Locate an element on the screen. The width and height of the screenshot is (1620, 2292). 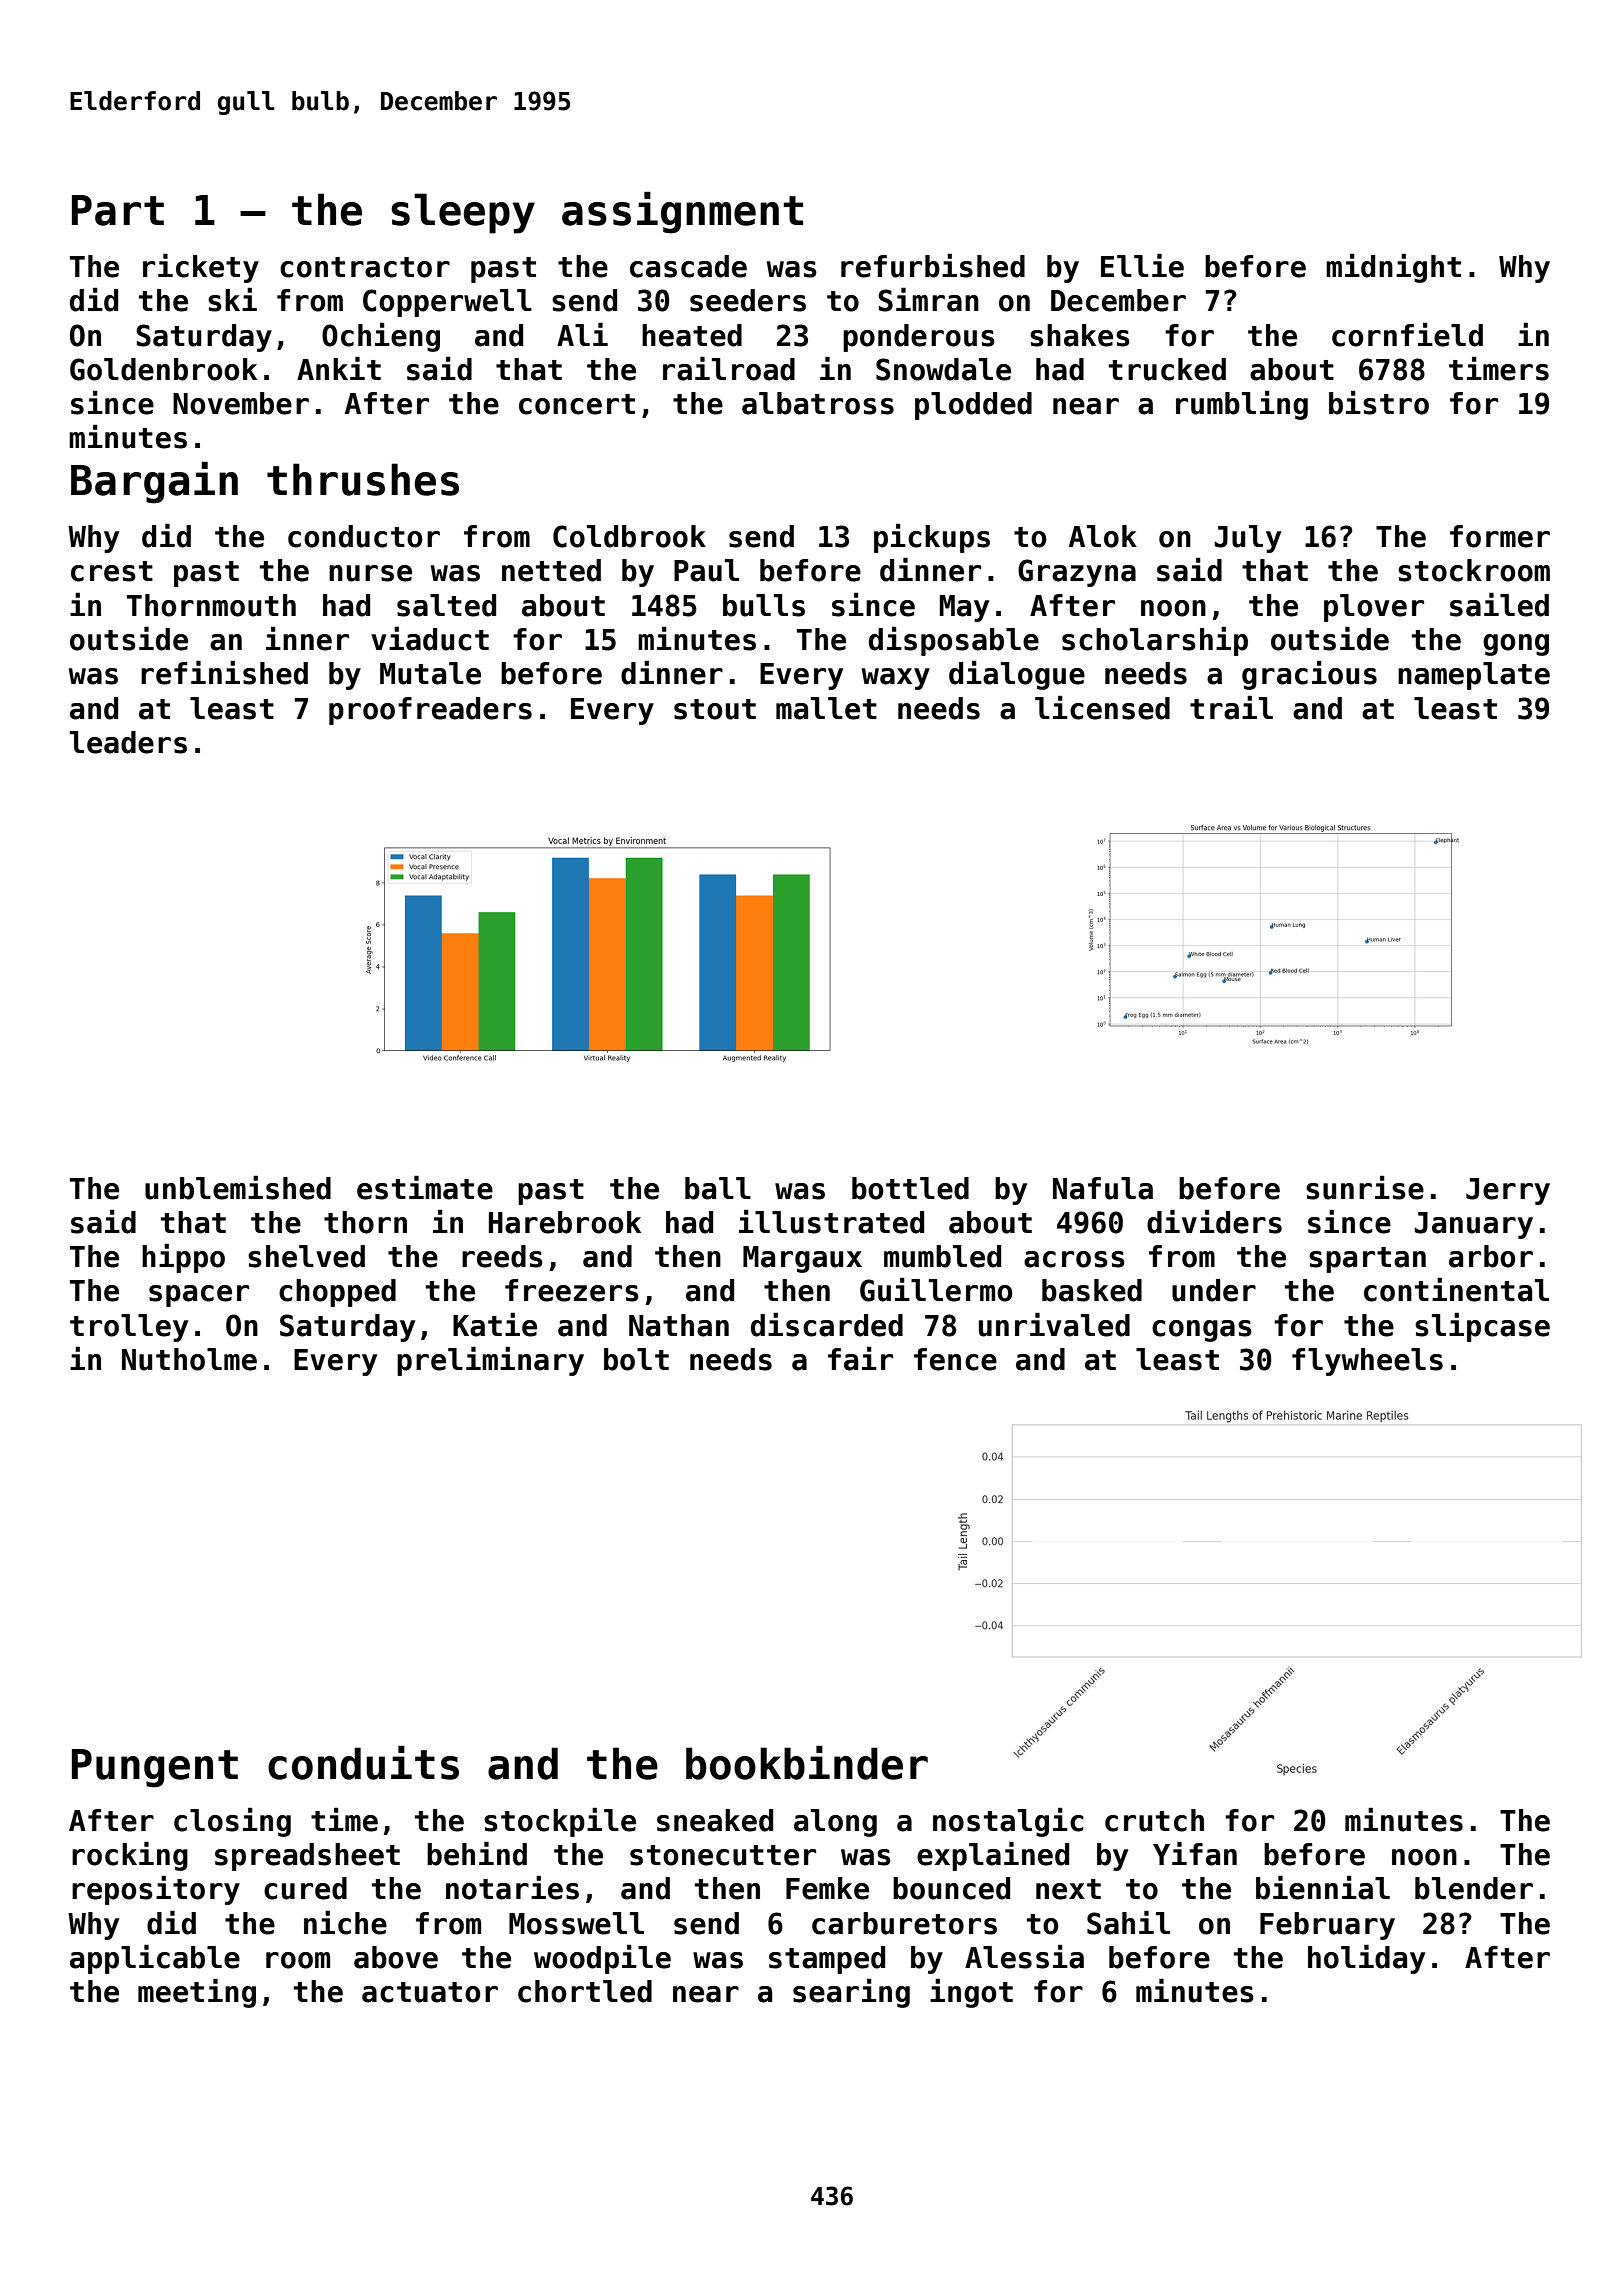
hippo is located at coordinates (183, 1258).
